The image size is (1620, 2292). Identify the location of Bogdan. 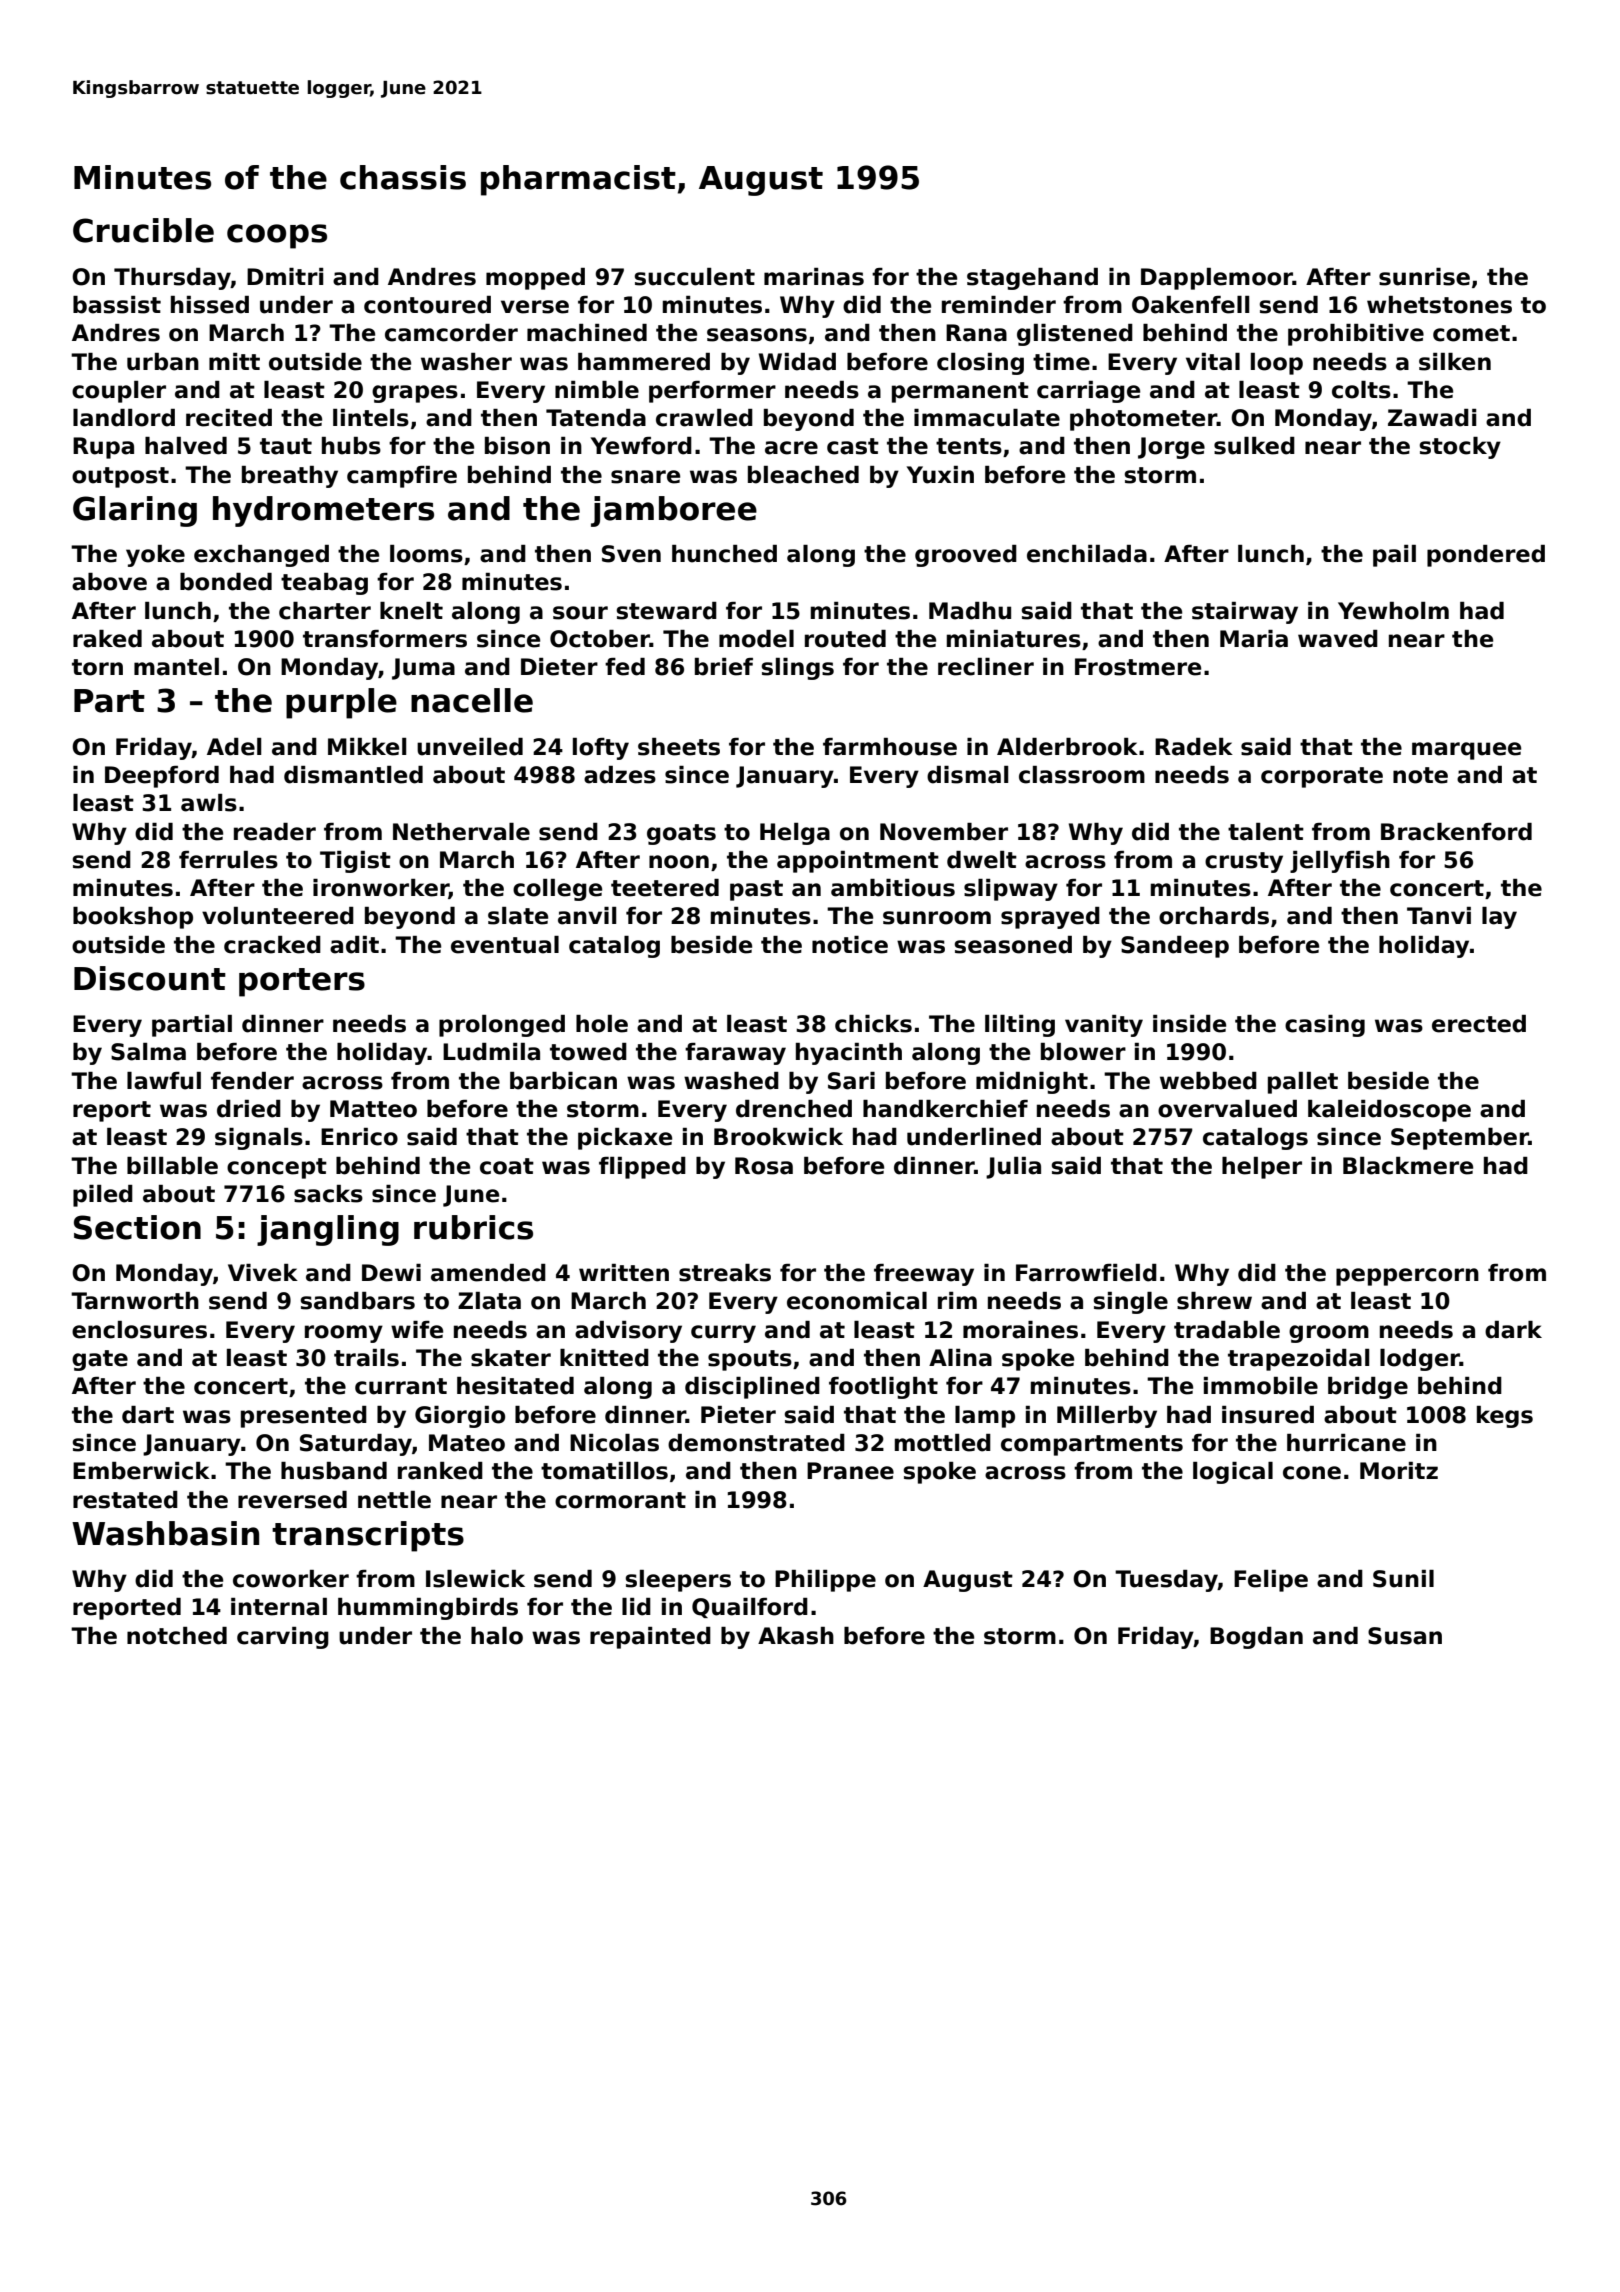
(1256, 1638).
